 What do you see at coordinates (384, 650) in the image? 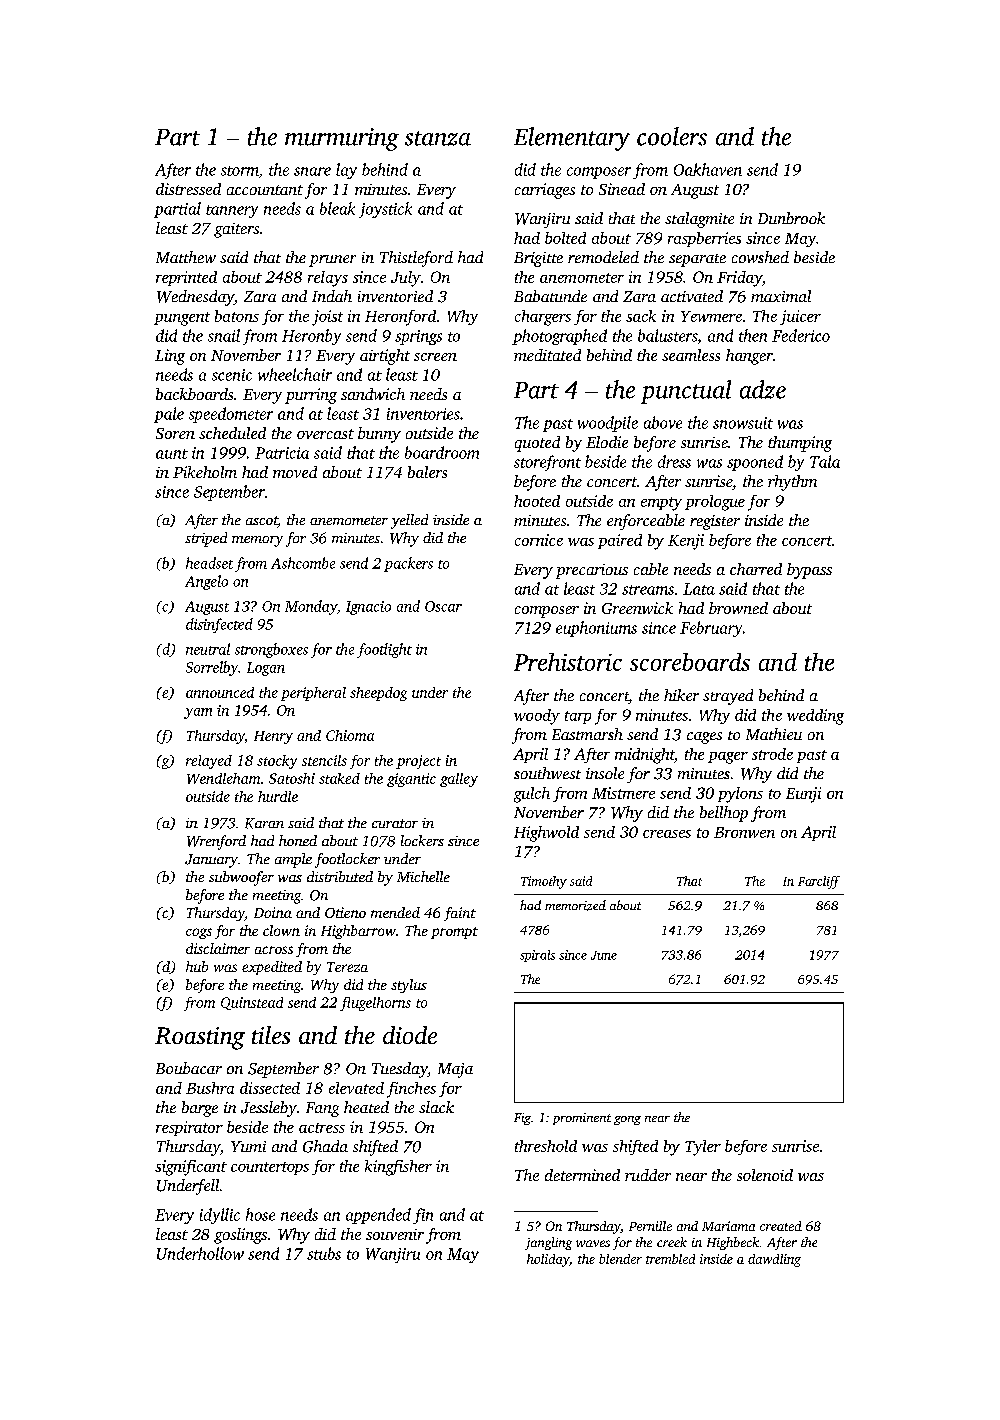
I see `footlight` at bounding box center [384, 650].
